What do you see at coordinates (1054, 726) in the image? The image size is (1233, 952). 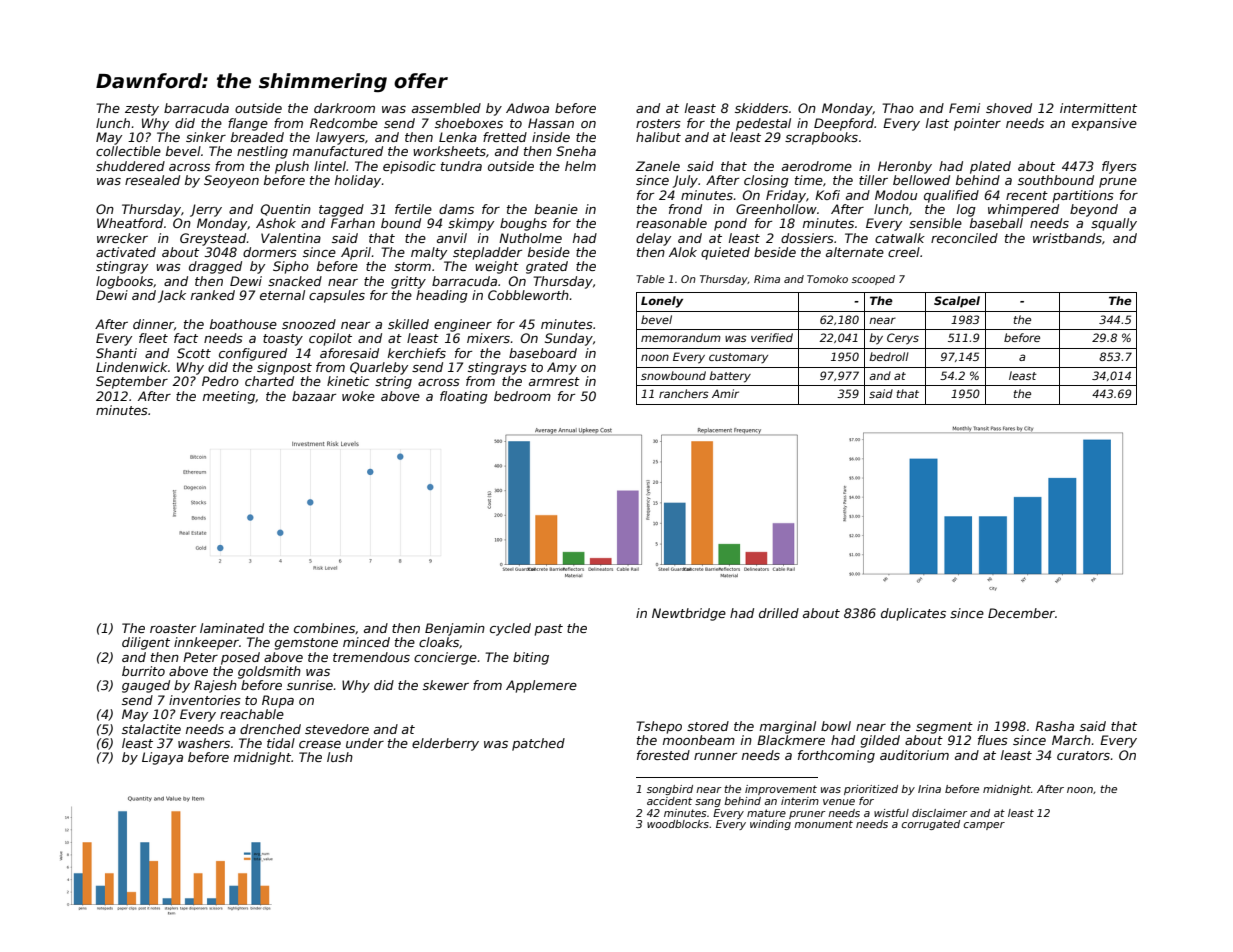 I see `Rasha` at bounding box center [1054, 726].
